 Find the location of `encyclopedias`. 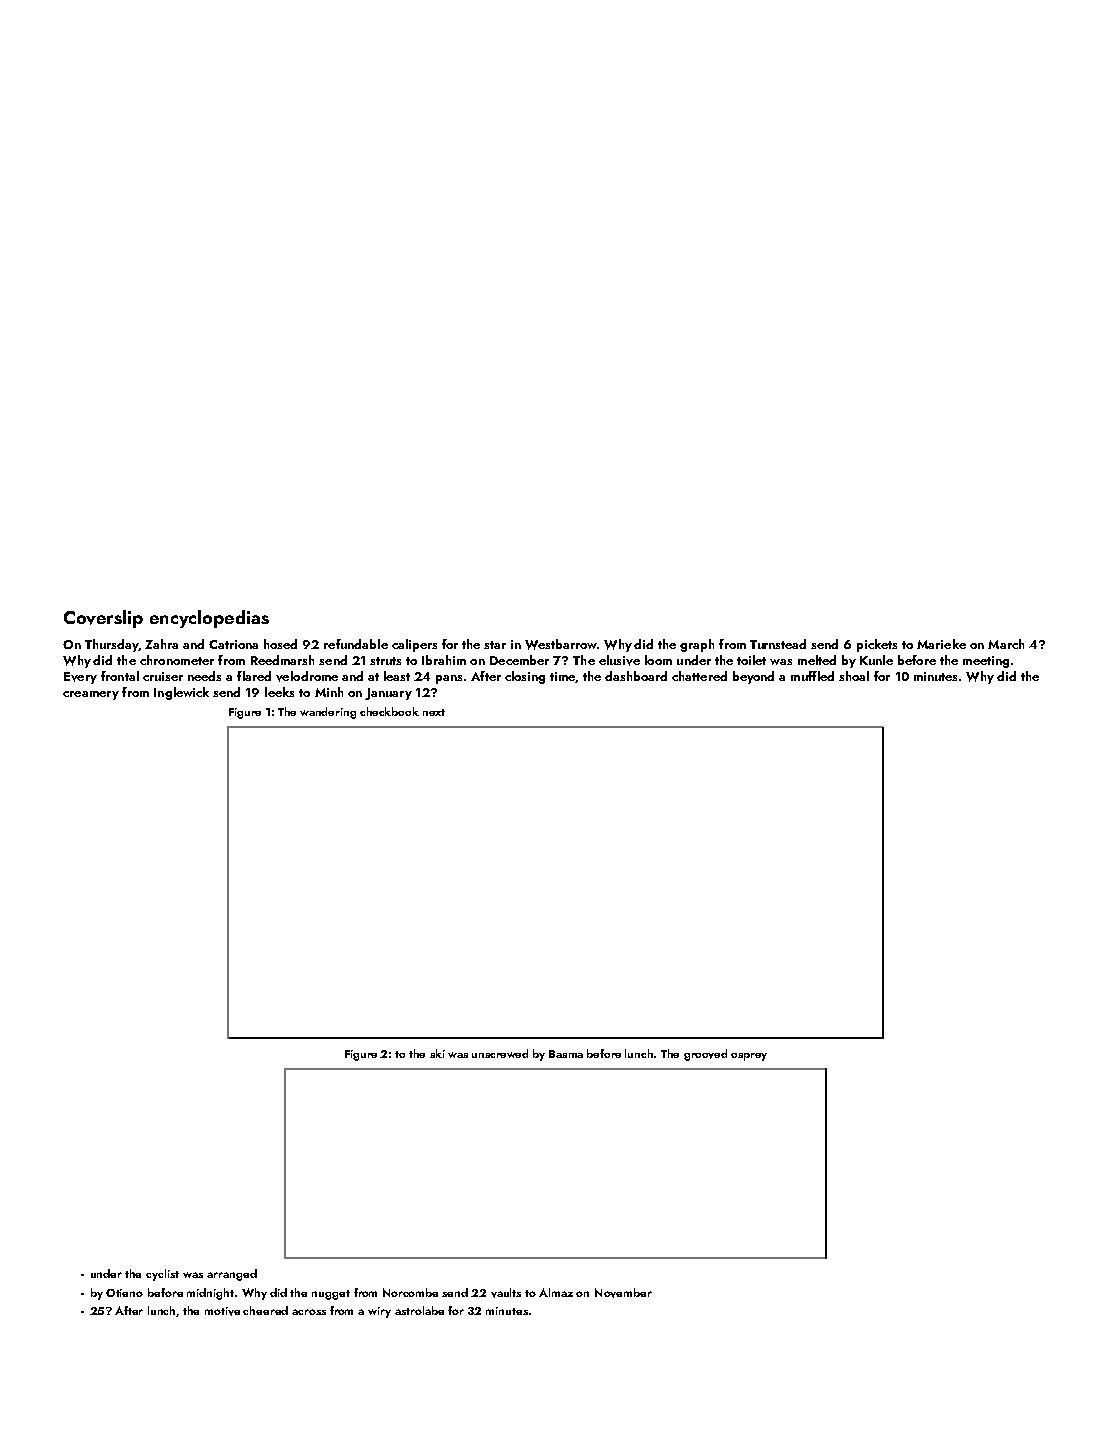

encyclopedias is located at coordinates (209, 619).
